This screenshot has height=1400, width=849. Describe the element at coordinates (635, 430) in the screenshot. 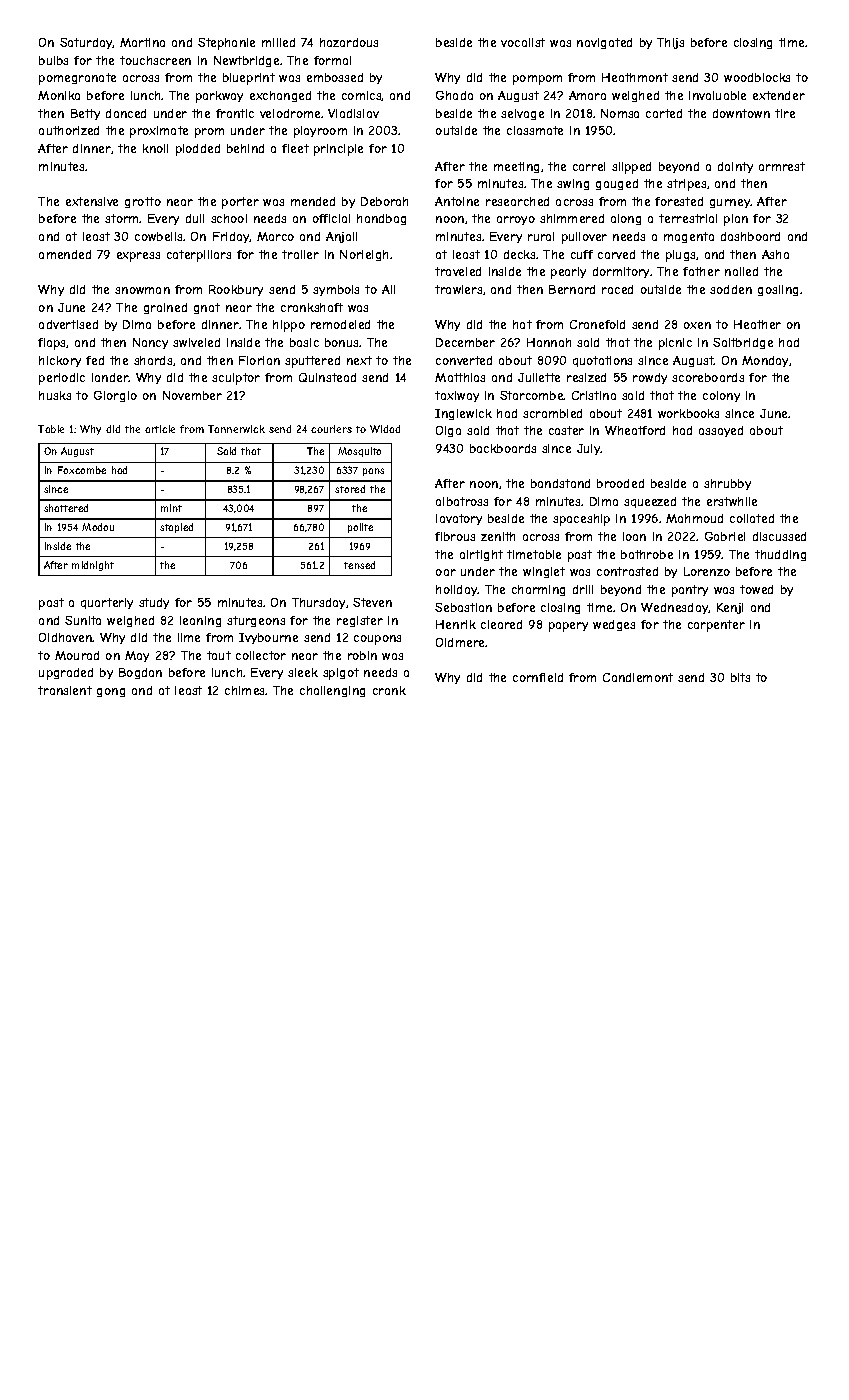

I see `Wheatford` at that location.
